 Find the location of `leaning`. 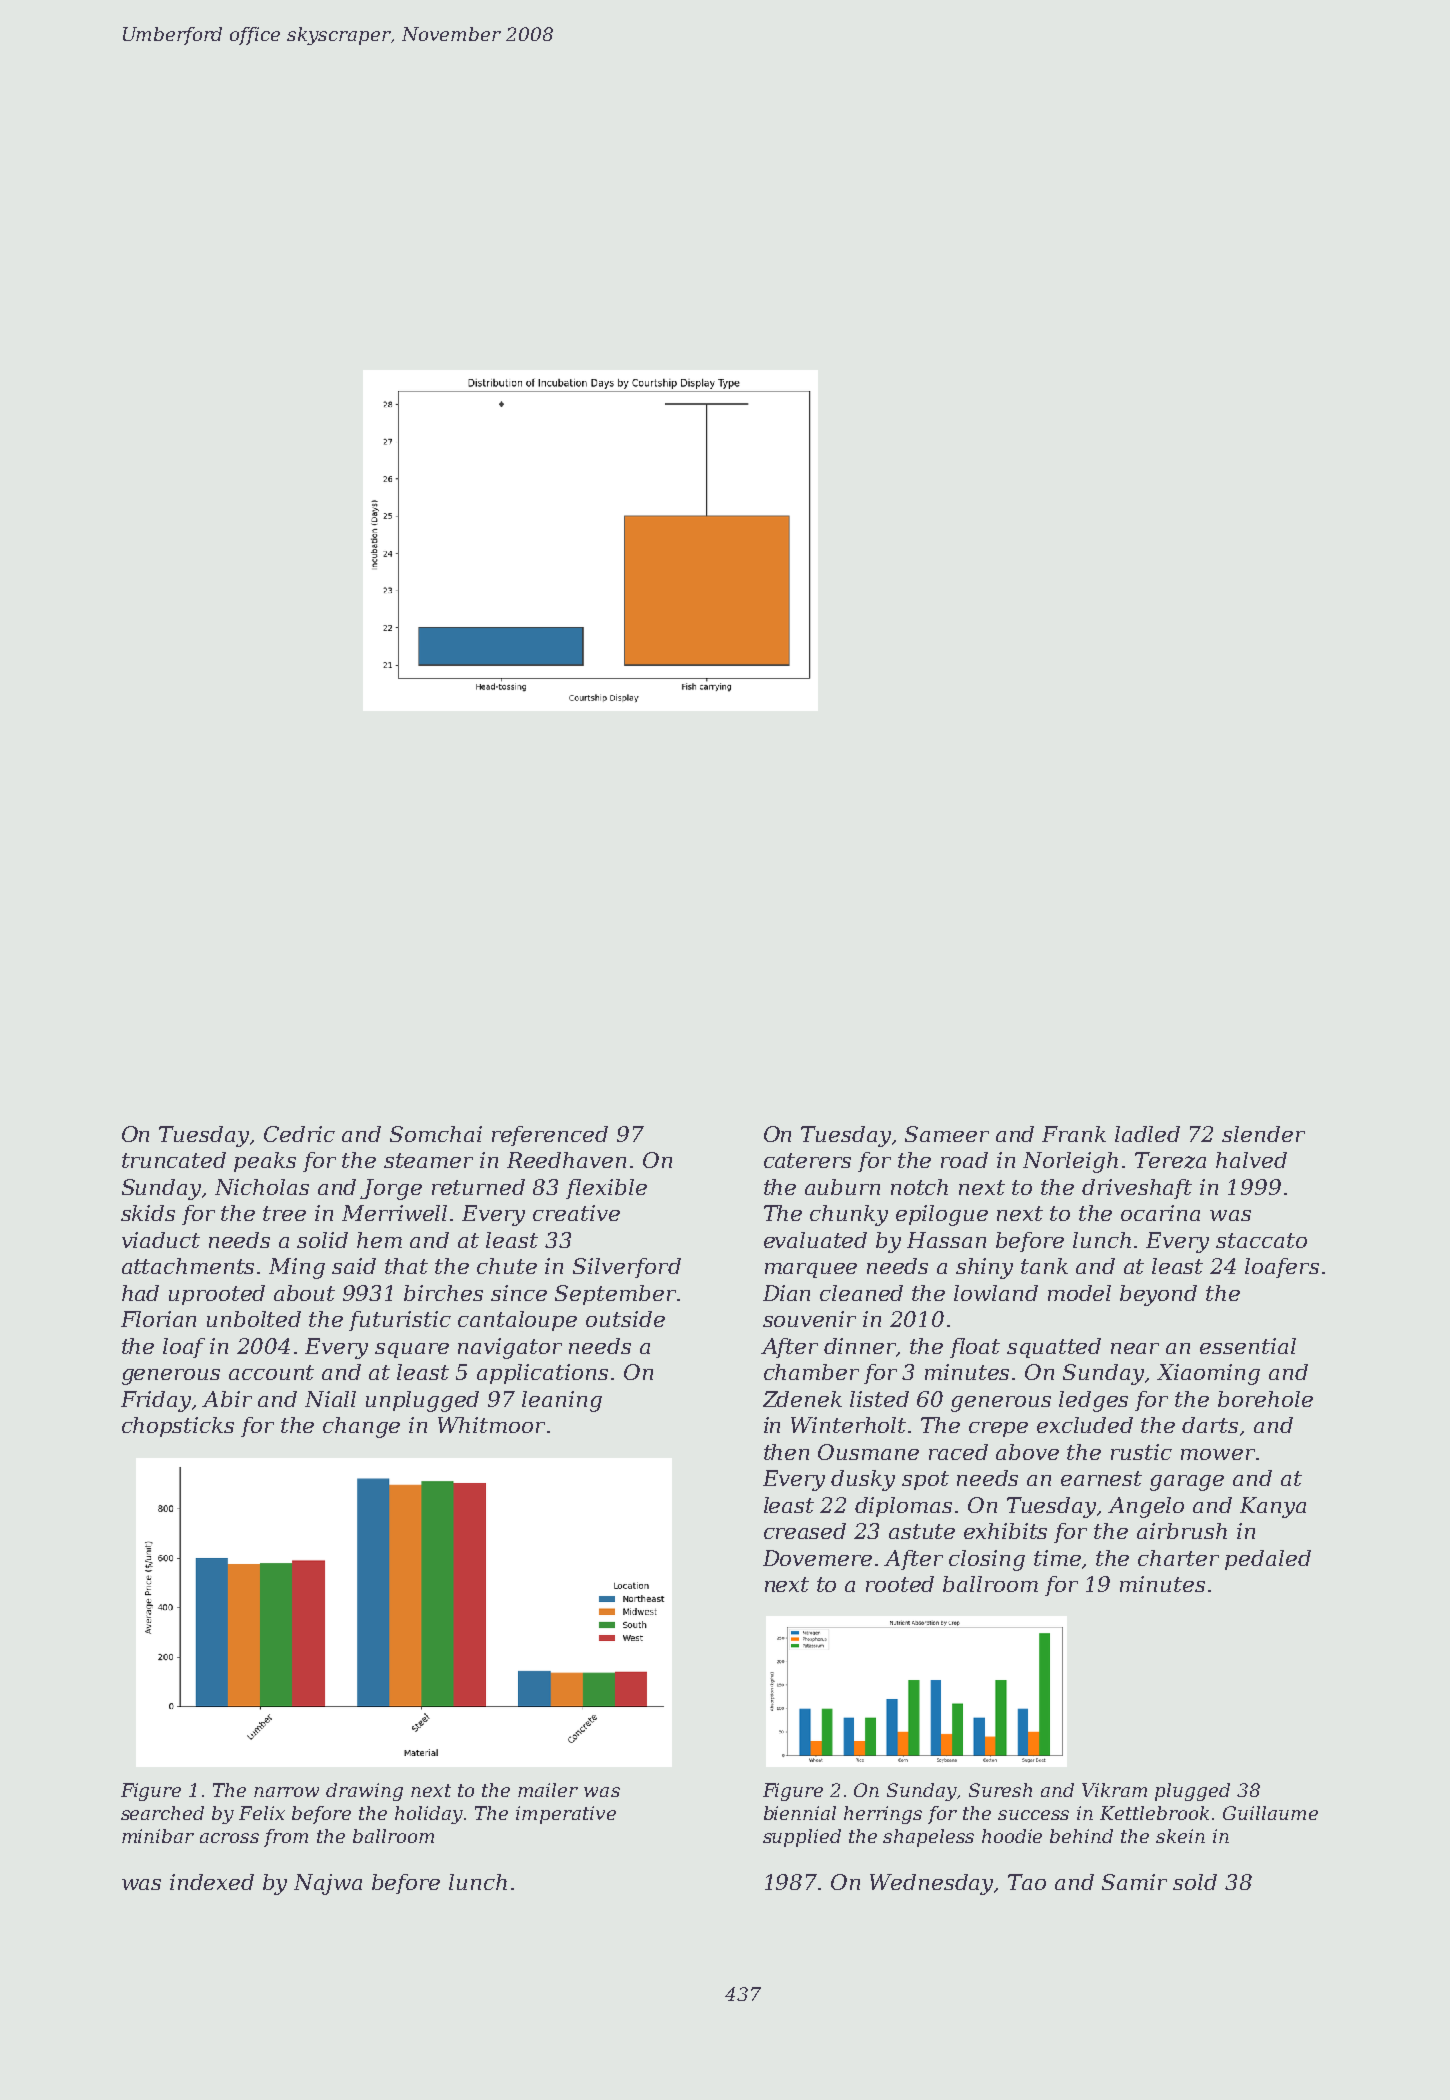

leaning is located at coordinates (562, 1401).
